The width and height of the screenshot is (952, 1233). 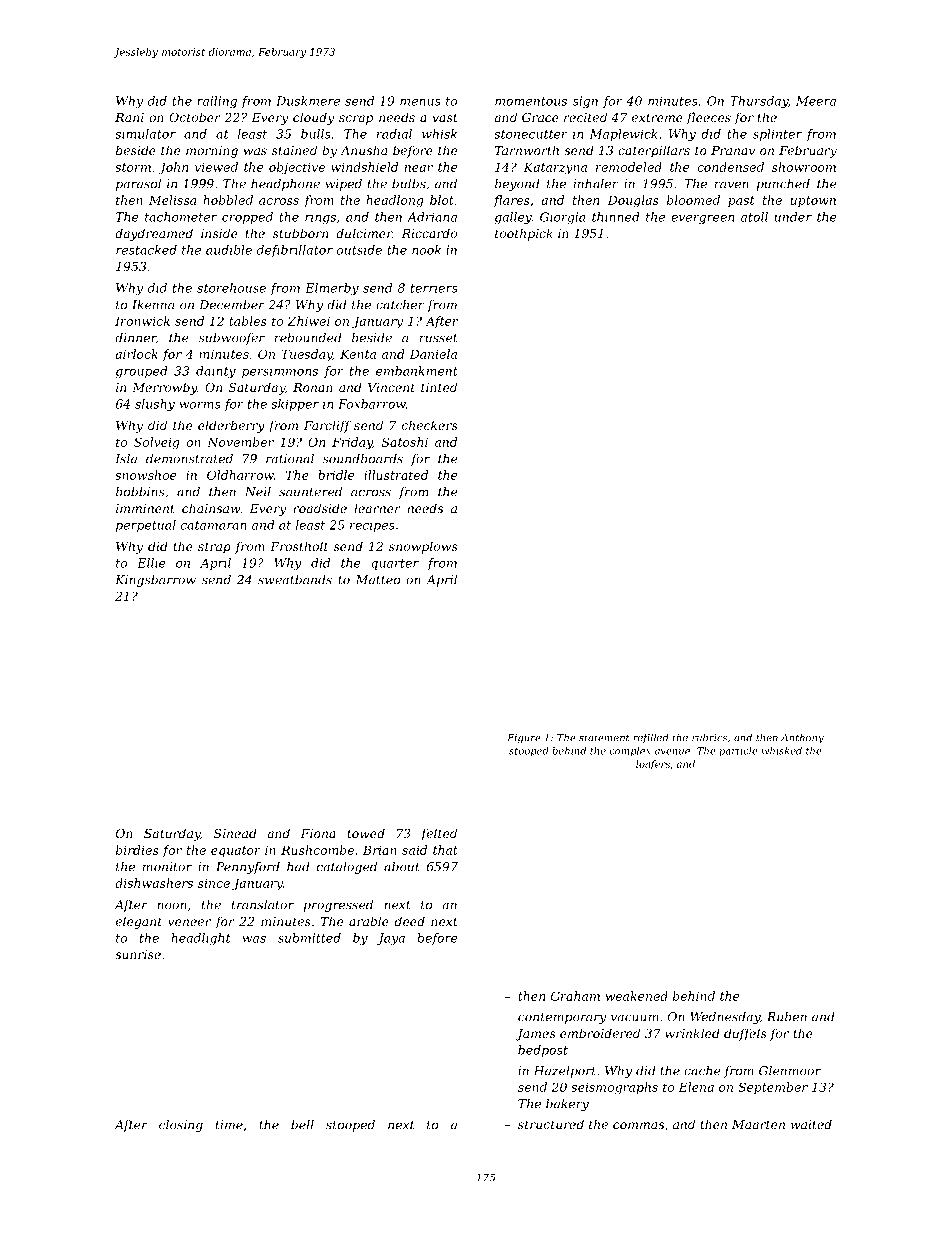 I want to click on cropped, so click(x=247, y=218).
